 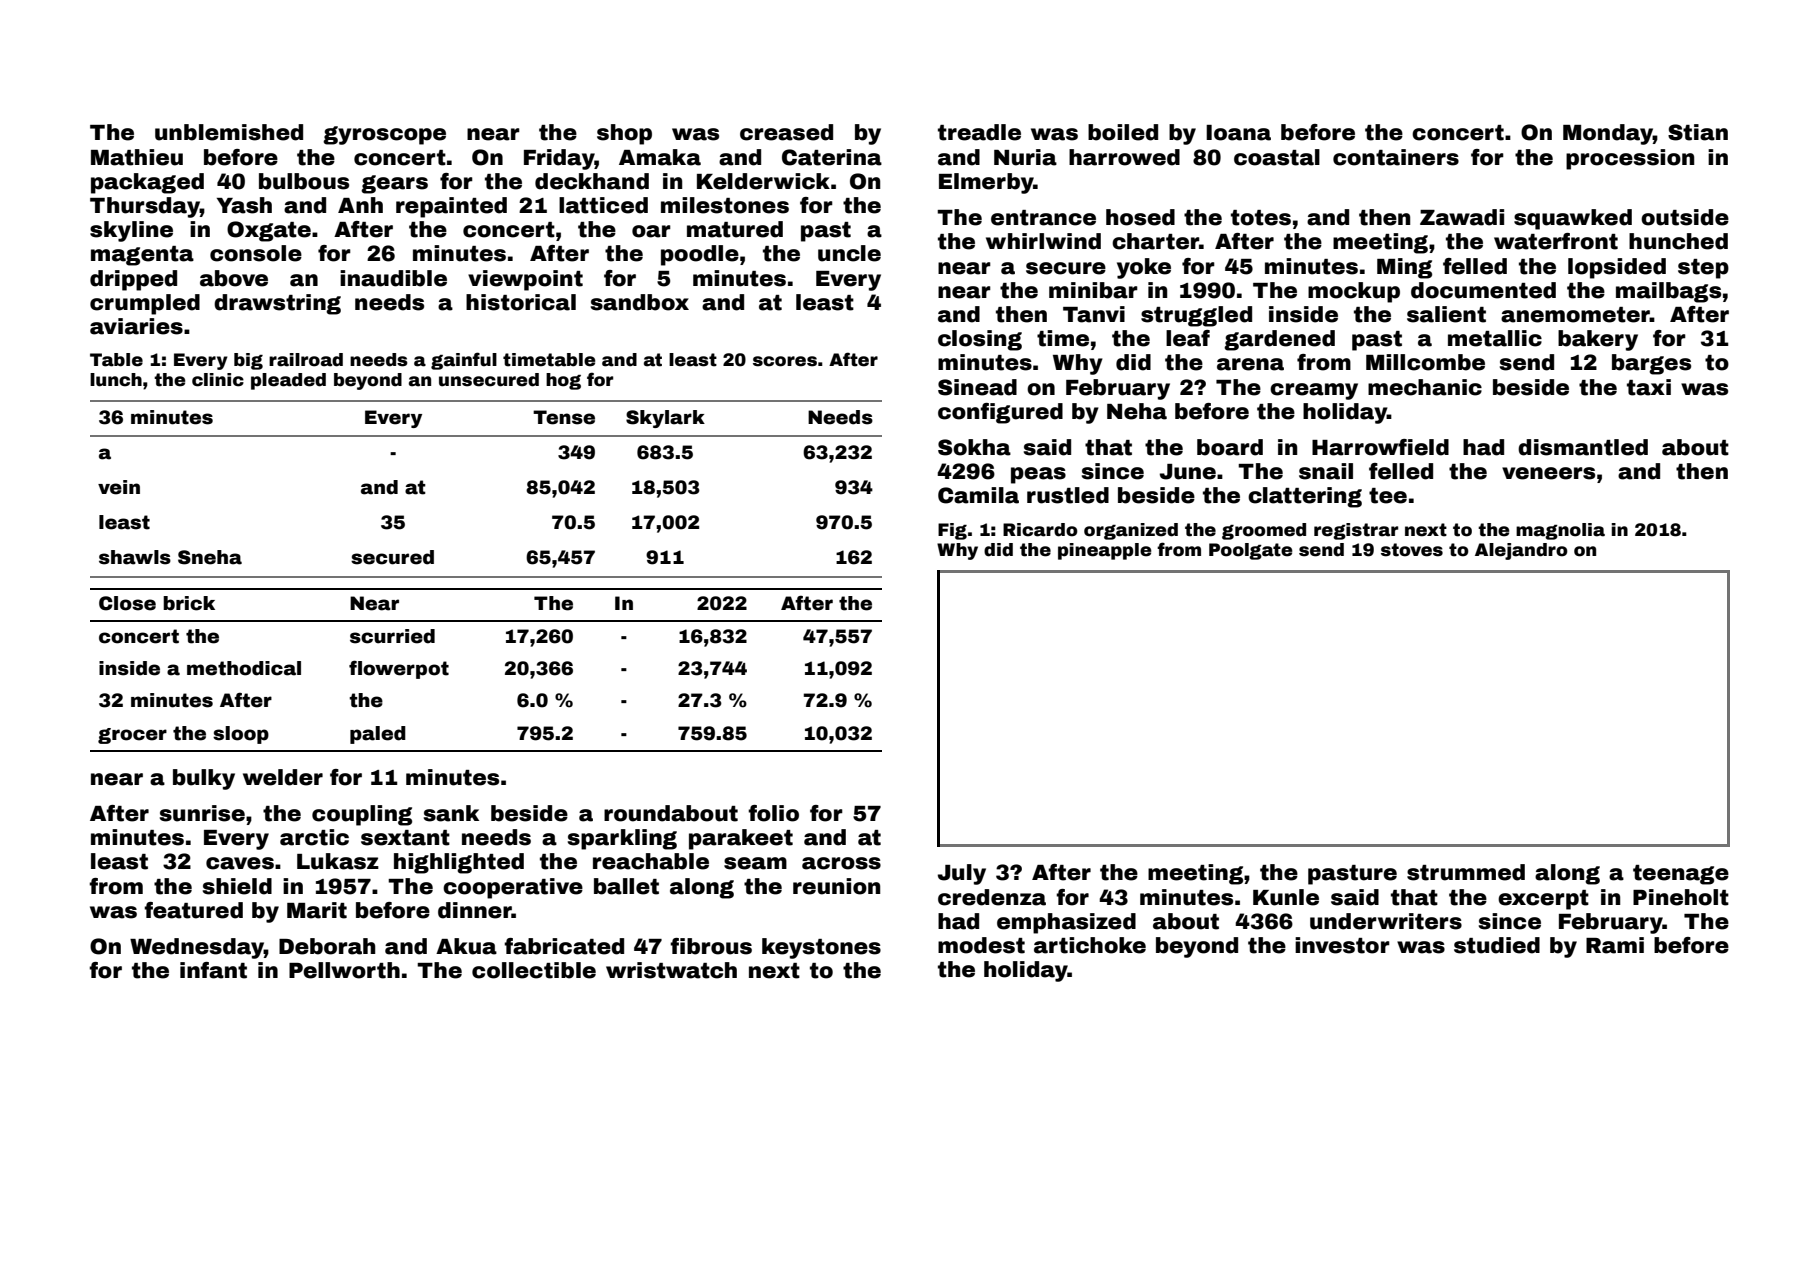 What do you see at coordinates (849, 253) in the screenshot?
I see `uncle` at bounding box center [849, 253].
